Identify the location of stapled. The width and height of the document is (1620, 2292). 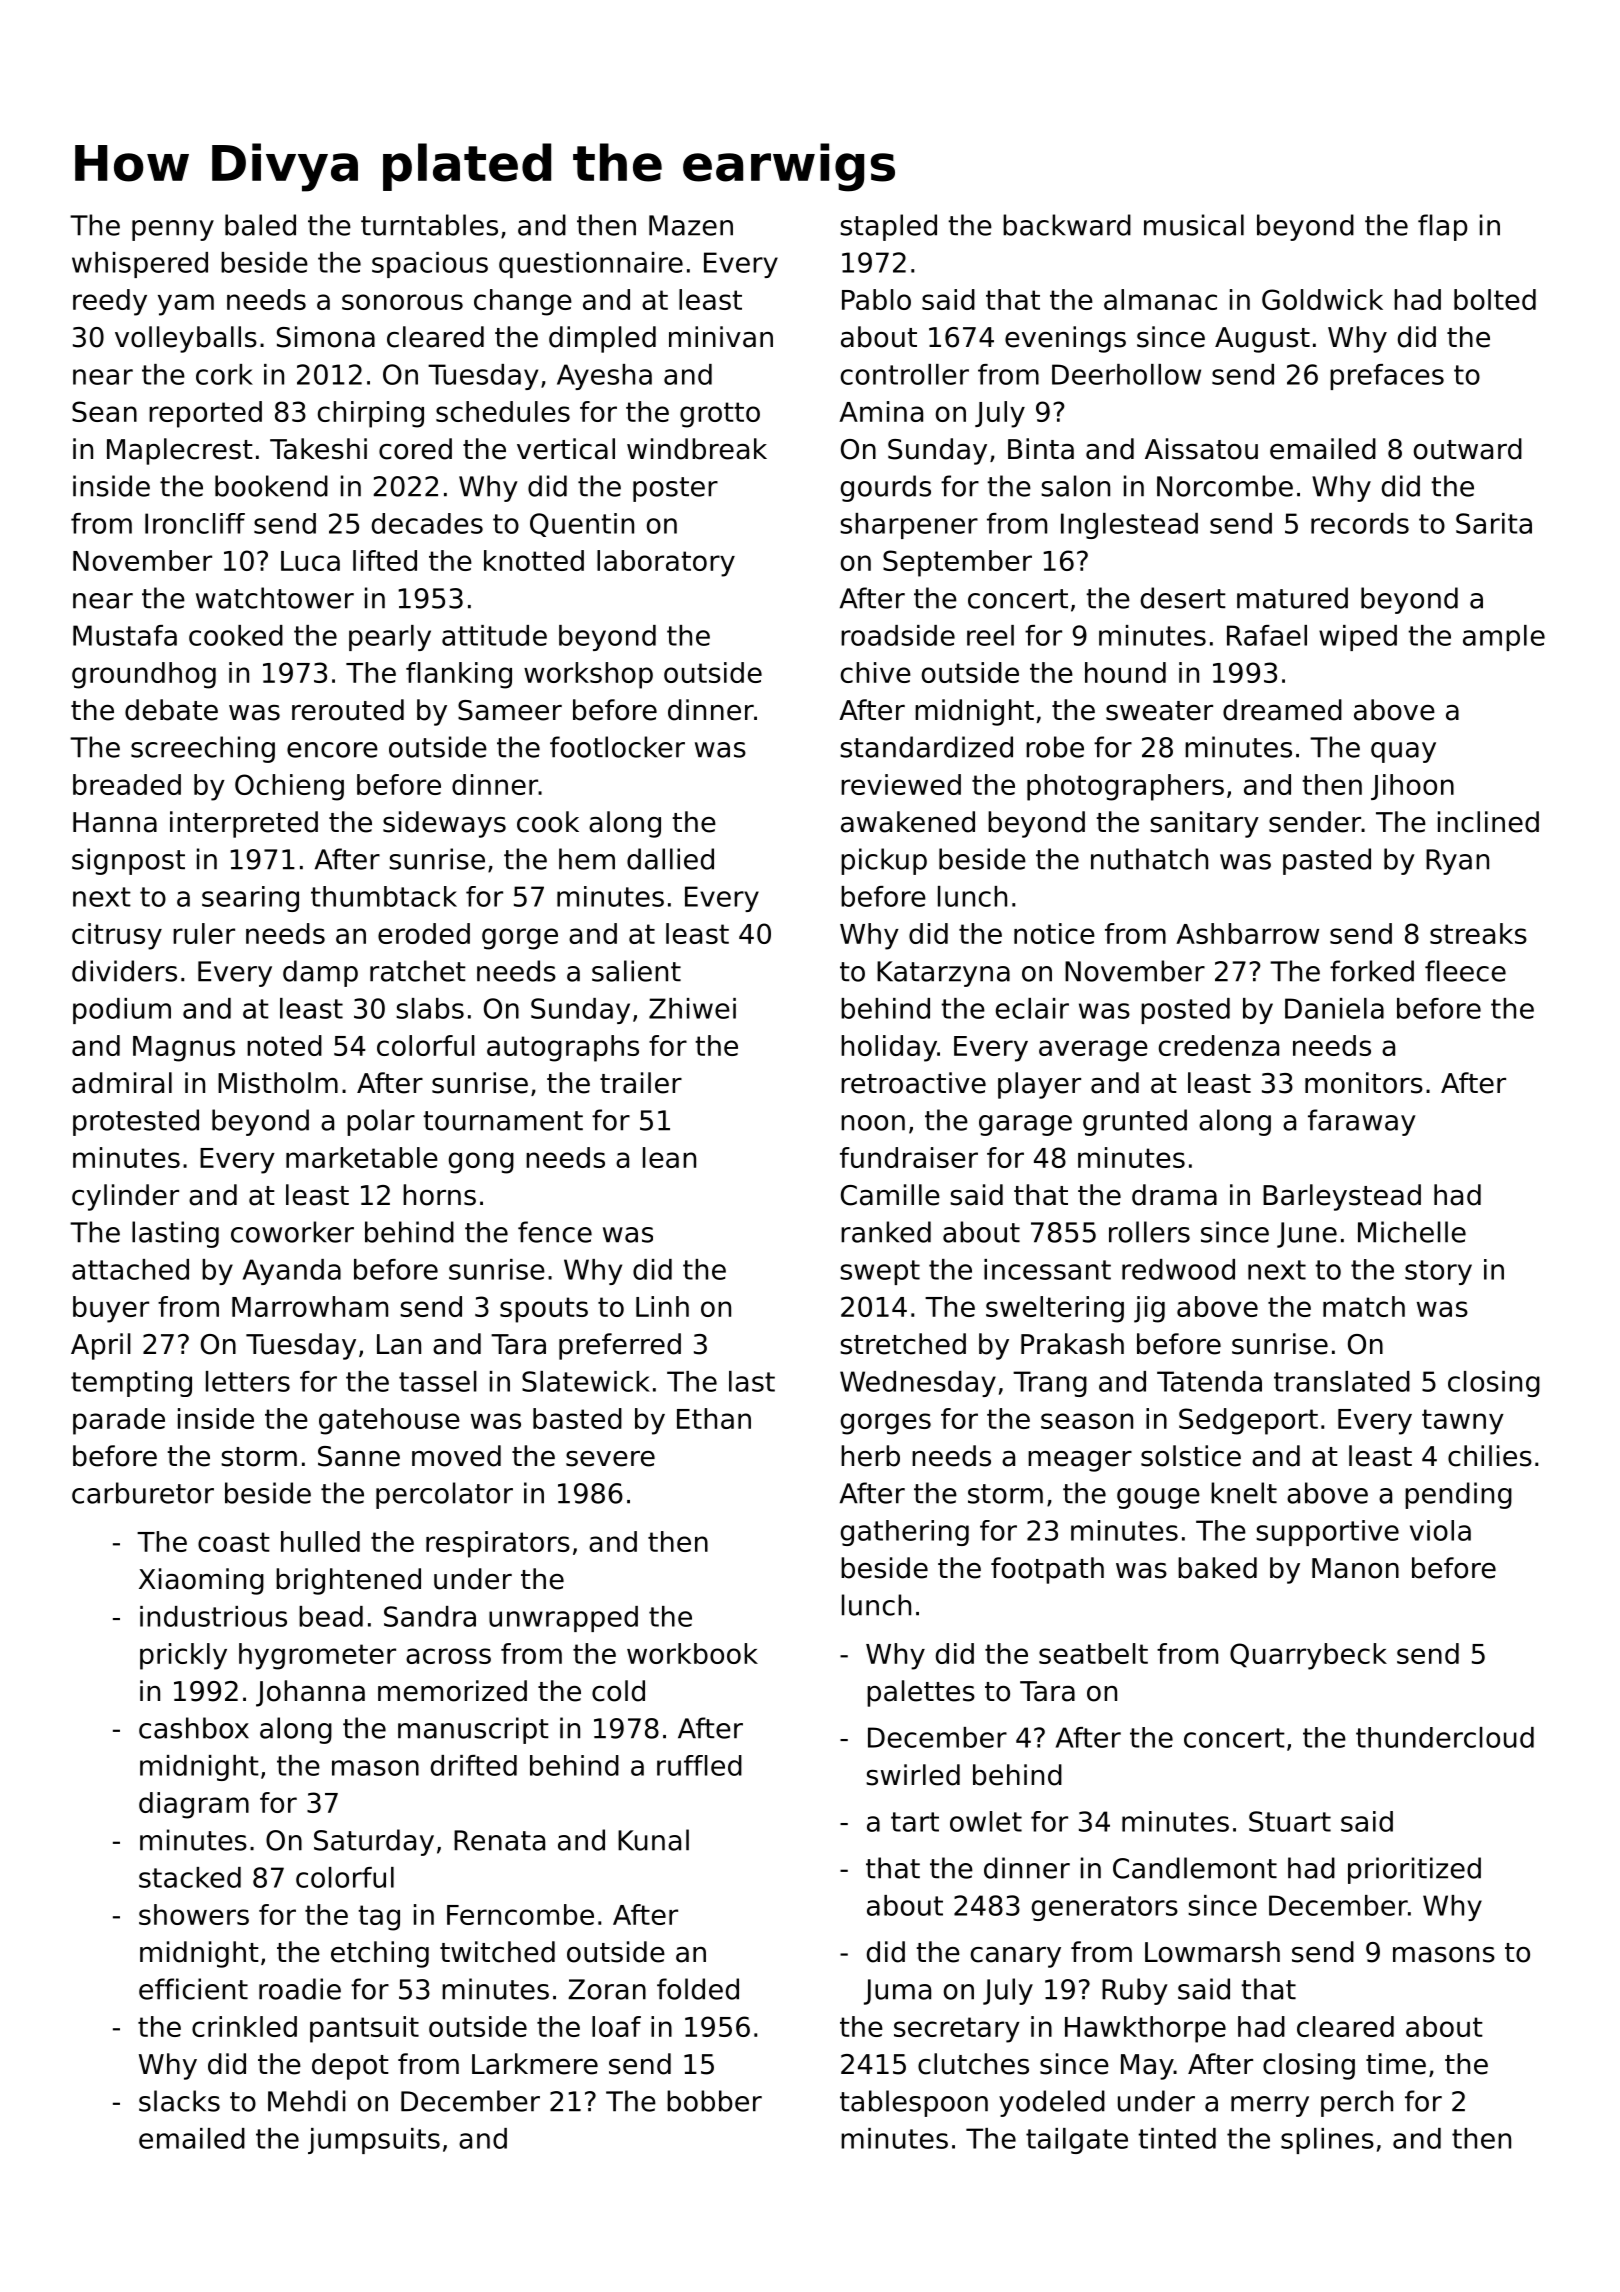
(888, 227).
